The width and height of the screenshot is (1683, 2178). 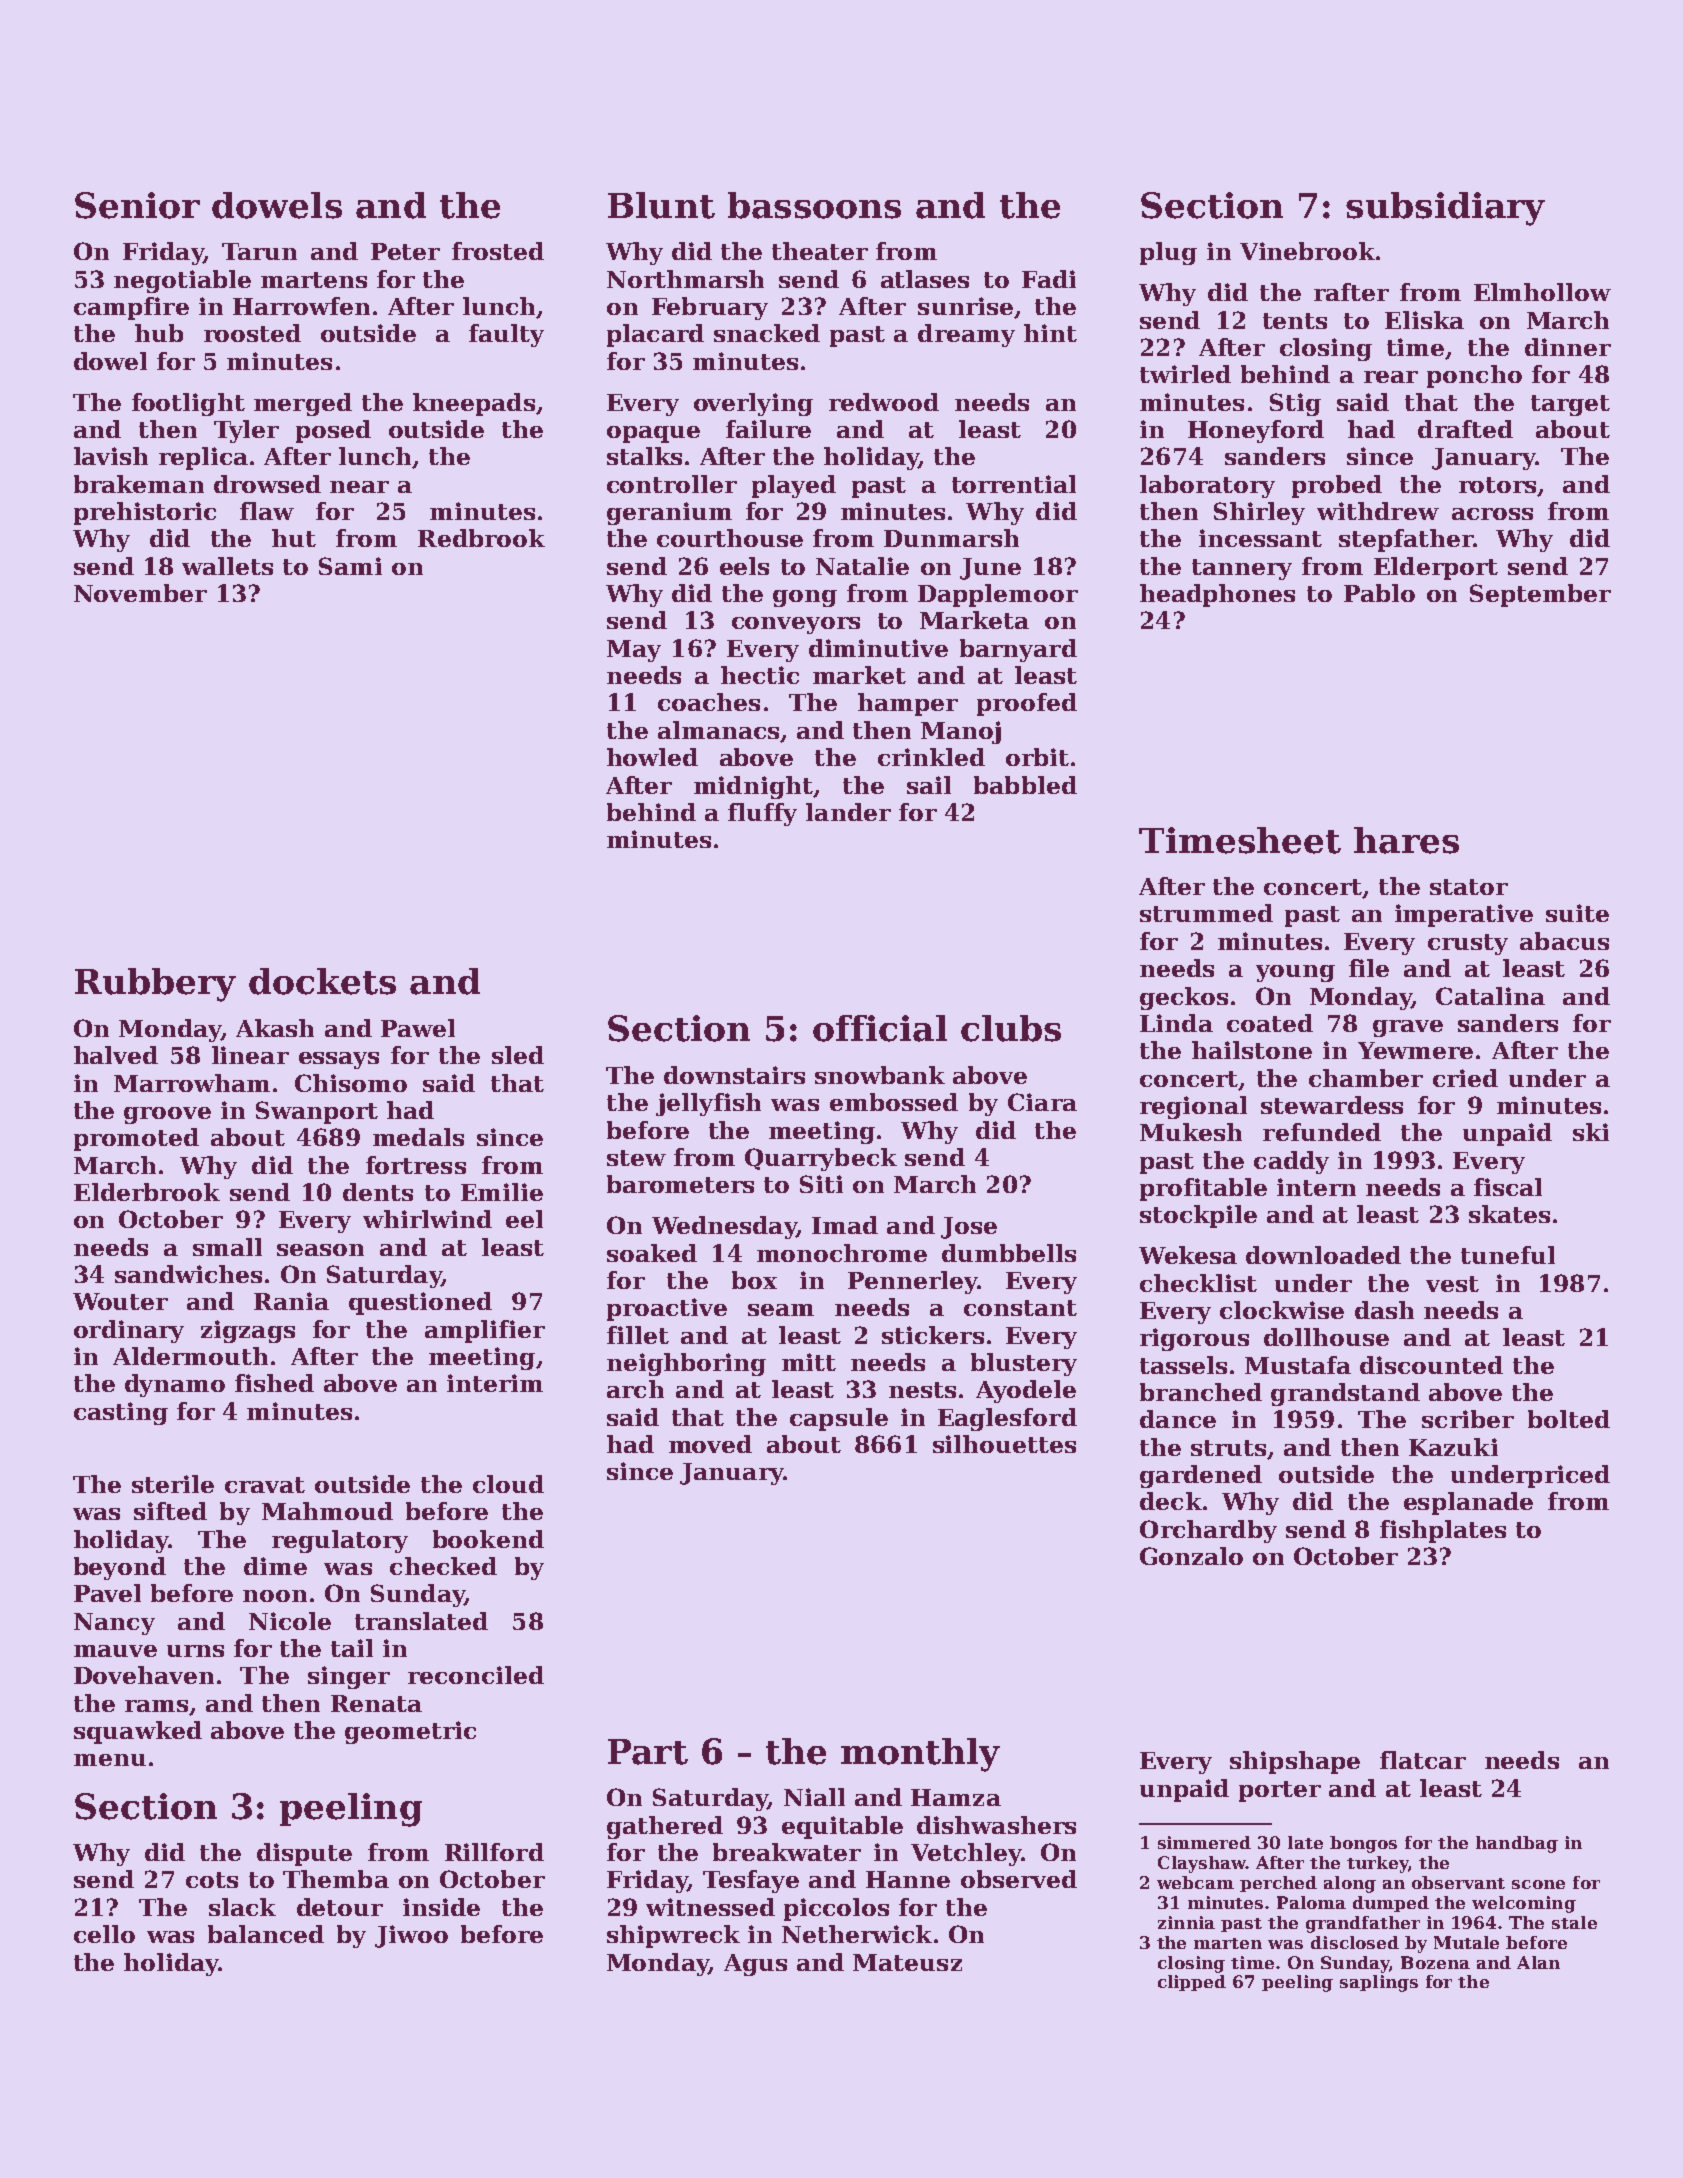 I want to click on cello, so click(x=104, y=1934).
